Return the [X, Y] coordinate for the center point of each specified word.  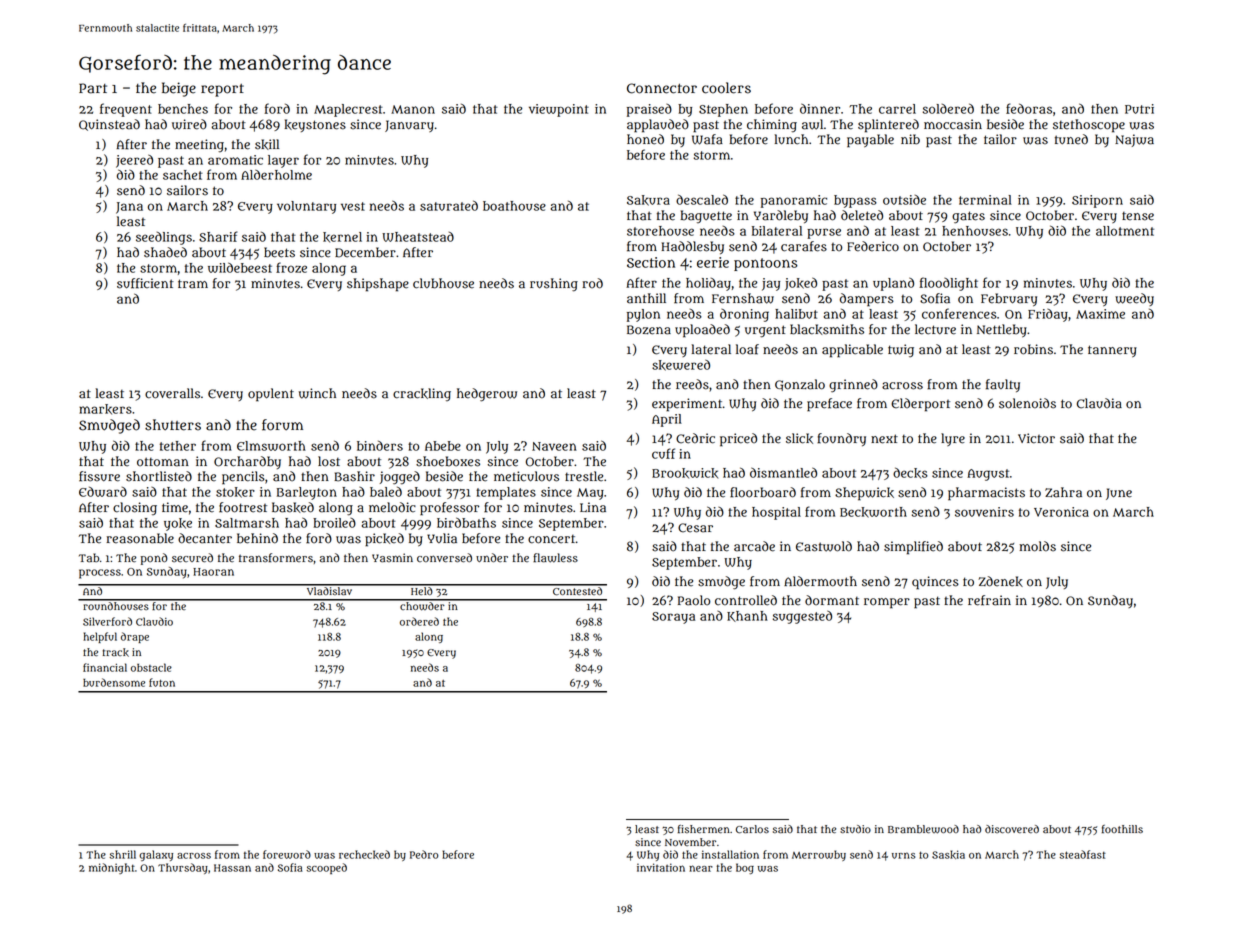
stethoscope [1089, 126]
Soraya [673, 618]
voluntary [306, 207]
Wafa [707, 139]
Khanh [747, 616]
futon [162, 682]
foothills [1122, 829]
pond [154, 559]
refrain [989, 600]
